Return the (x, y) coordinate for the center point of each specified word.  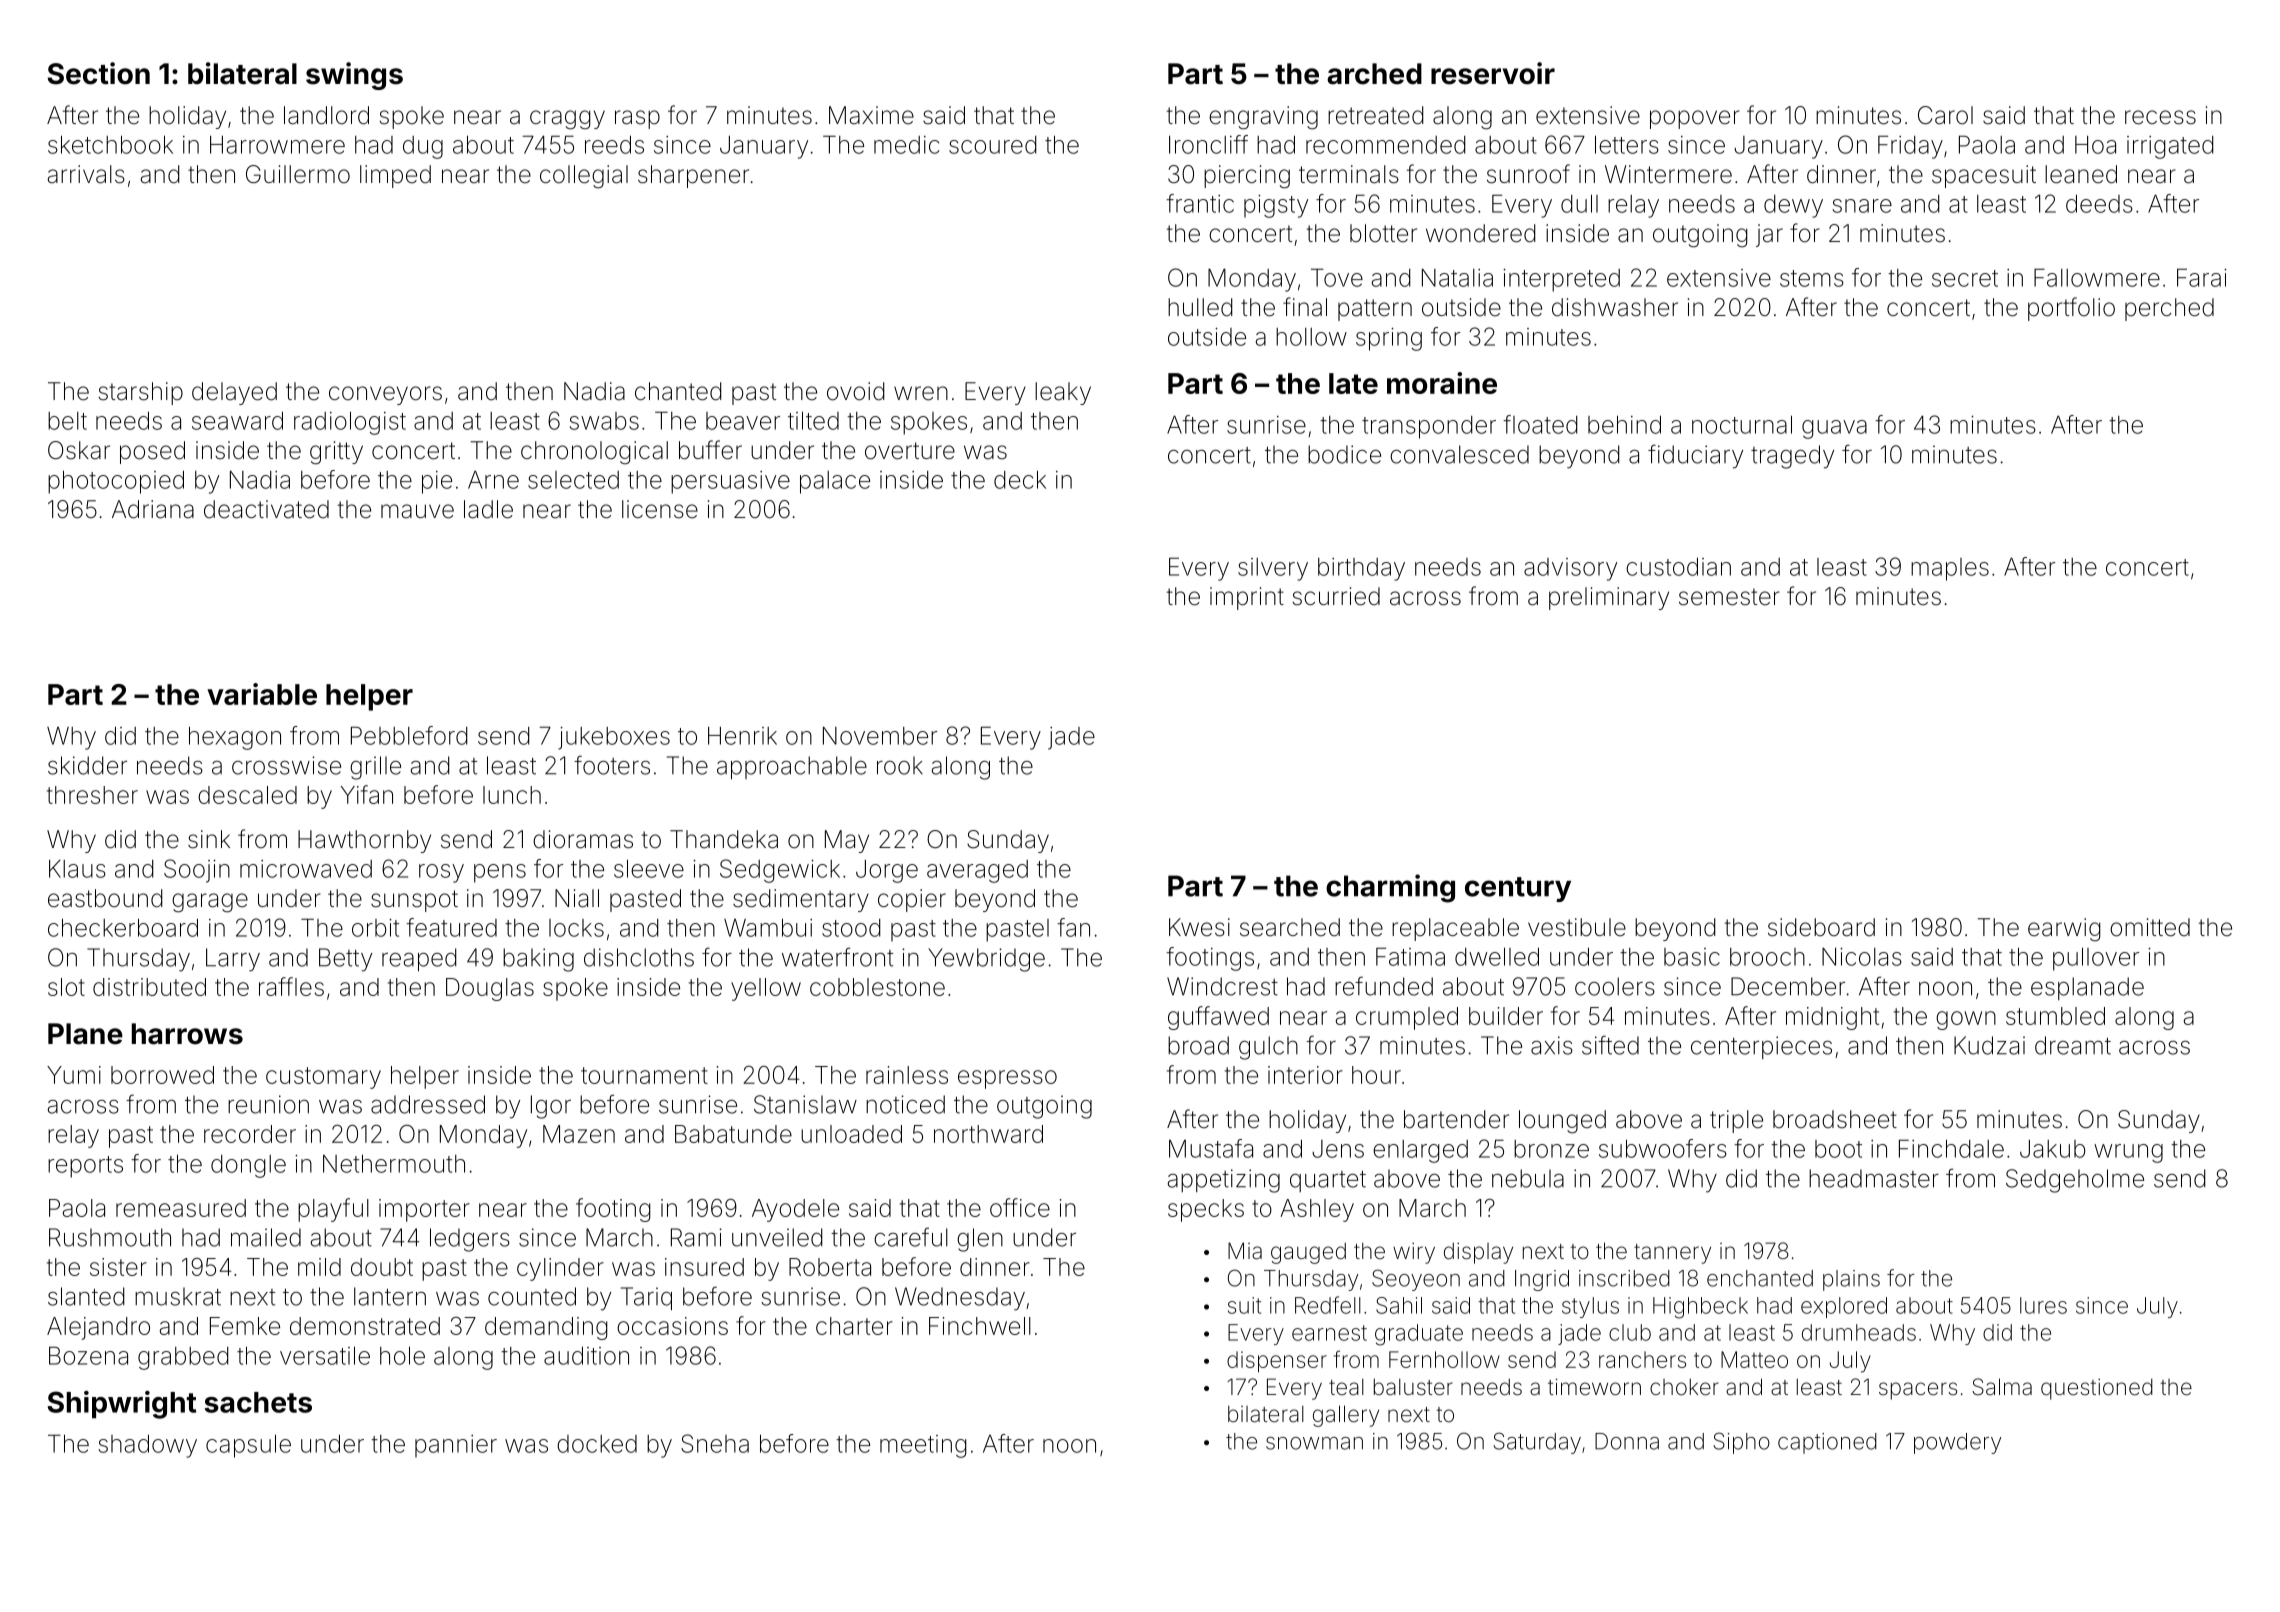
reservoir (1493, 73)
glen (980, 1240)
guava (1834, 429)
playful (333, 1210)
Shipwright (121, 1405)
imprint (1247, 598)
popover (1695, 119)
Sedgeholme (2075, 1181)
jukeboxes (614, 738)
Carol (1945, 115)
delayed (234, 393)
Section (99, 73)
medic (906, 145)
